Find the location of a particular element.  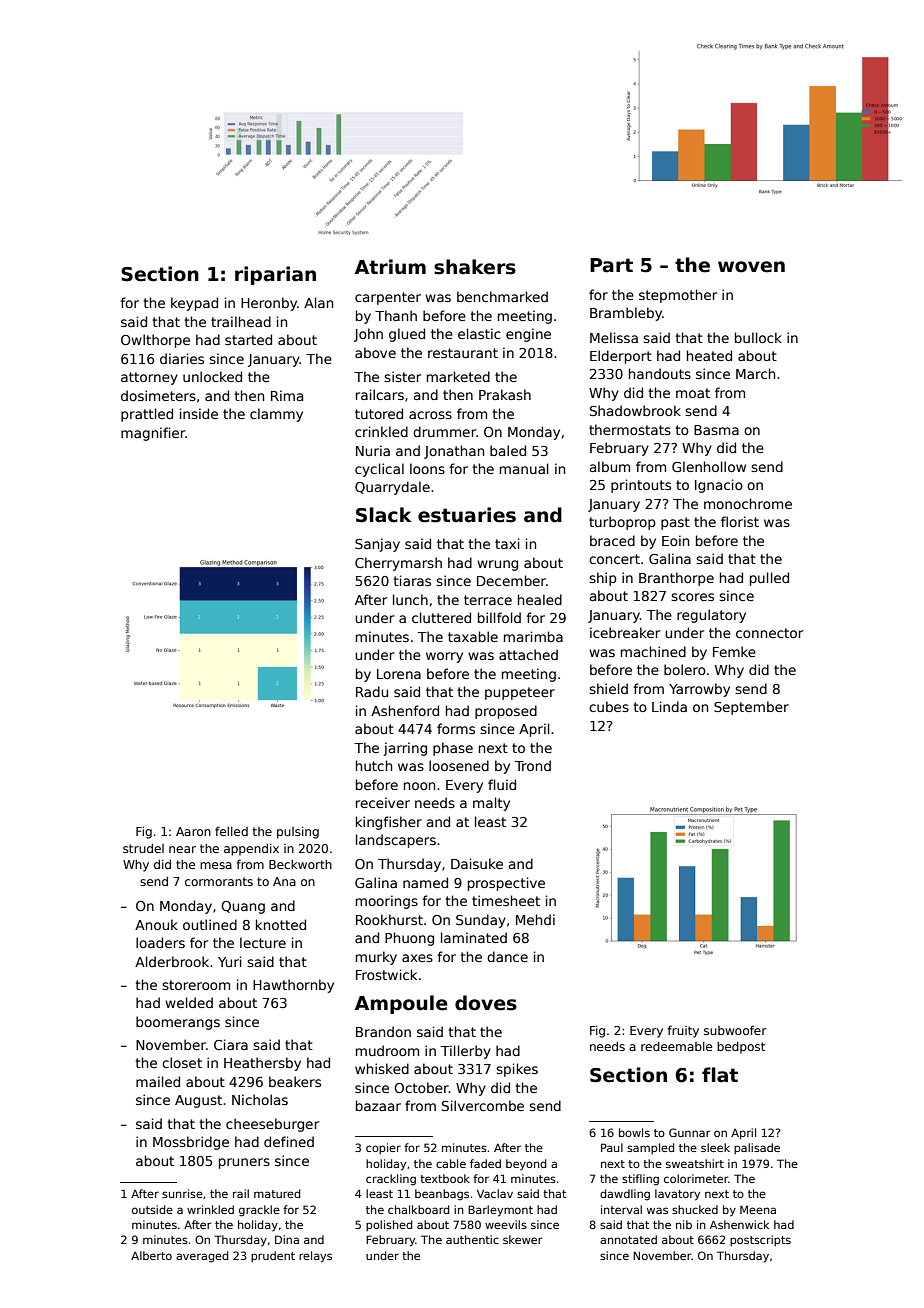

started is located at coordinates (248, 339).
